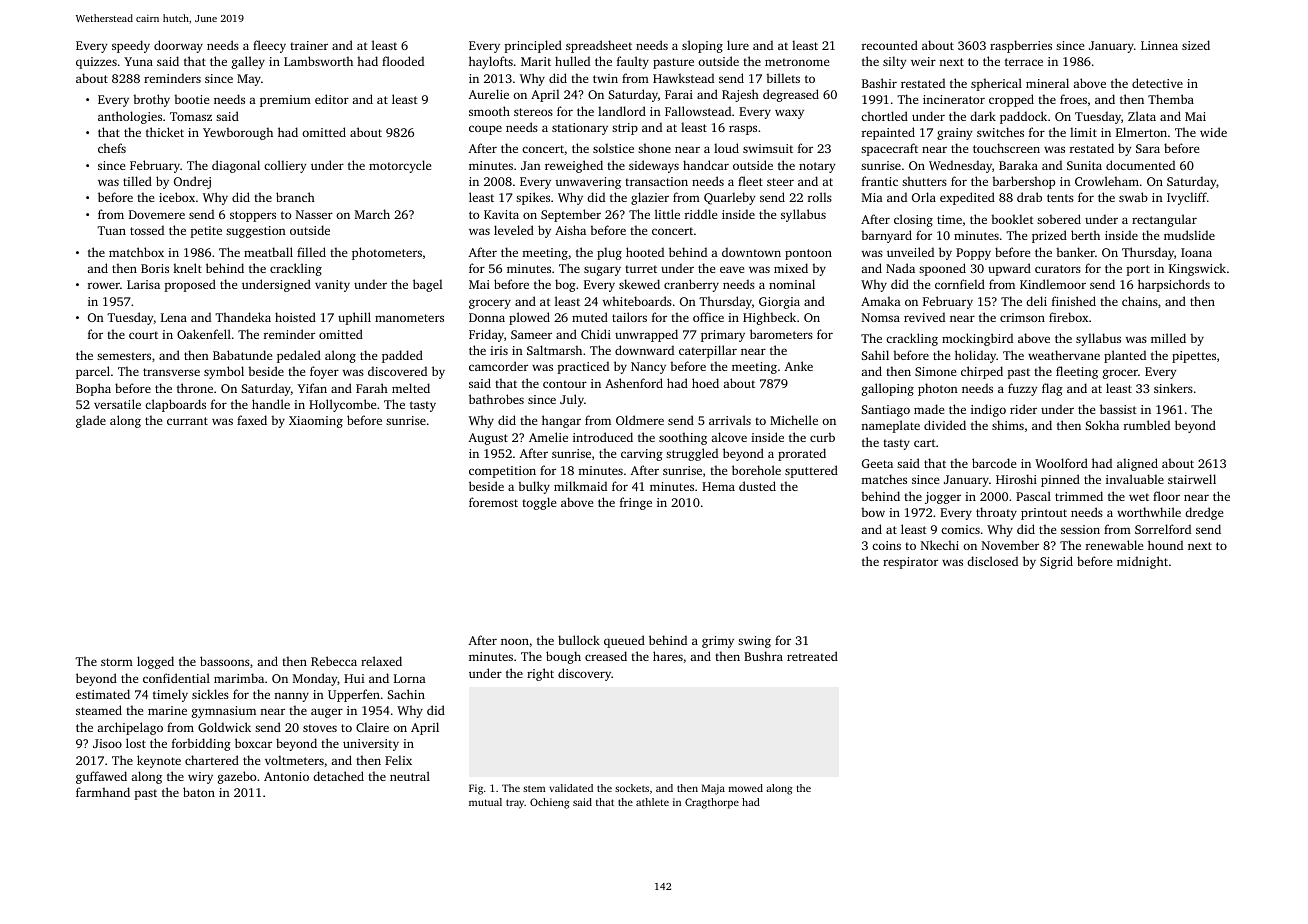 Image resolution: width=1308 pixels, height=924 pixels. I want to click on deli, so click(1036, 301).
